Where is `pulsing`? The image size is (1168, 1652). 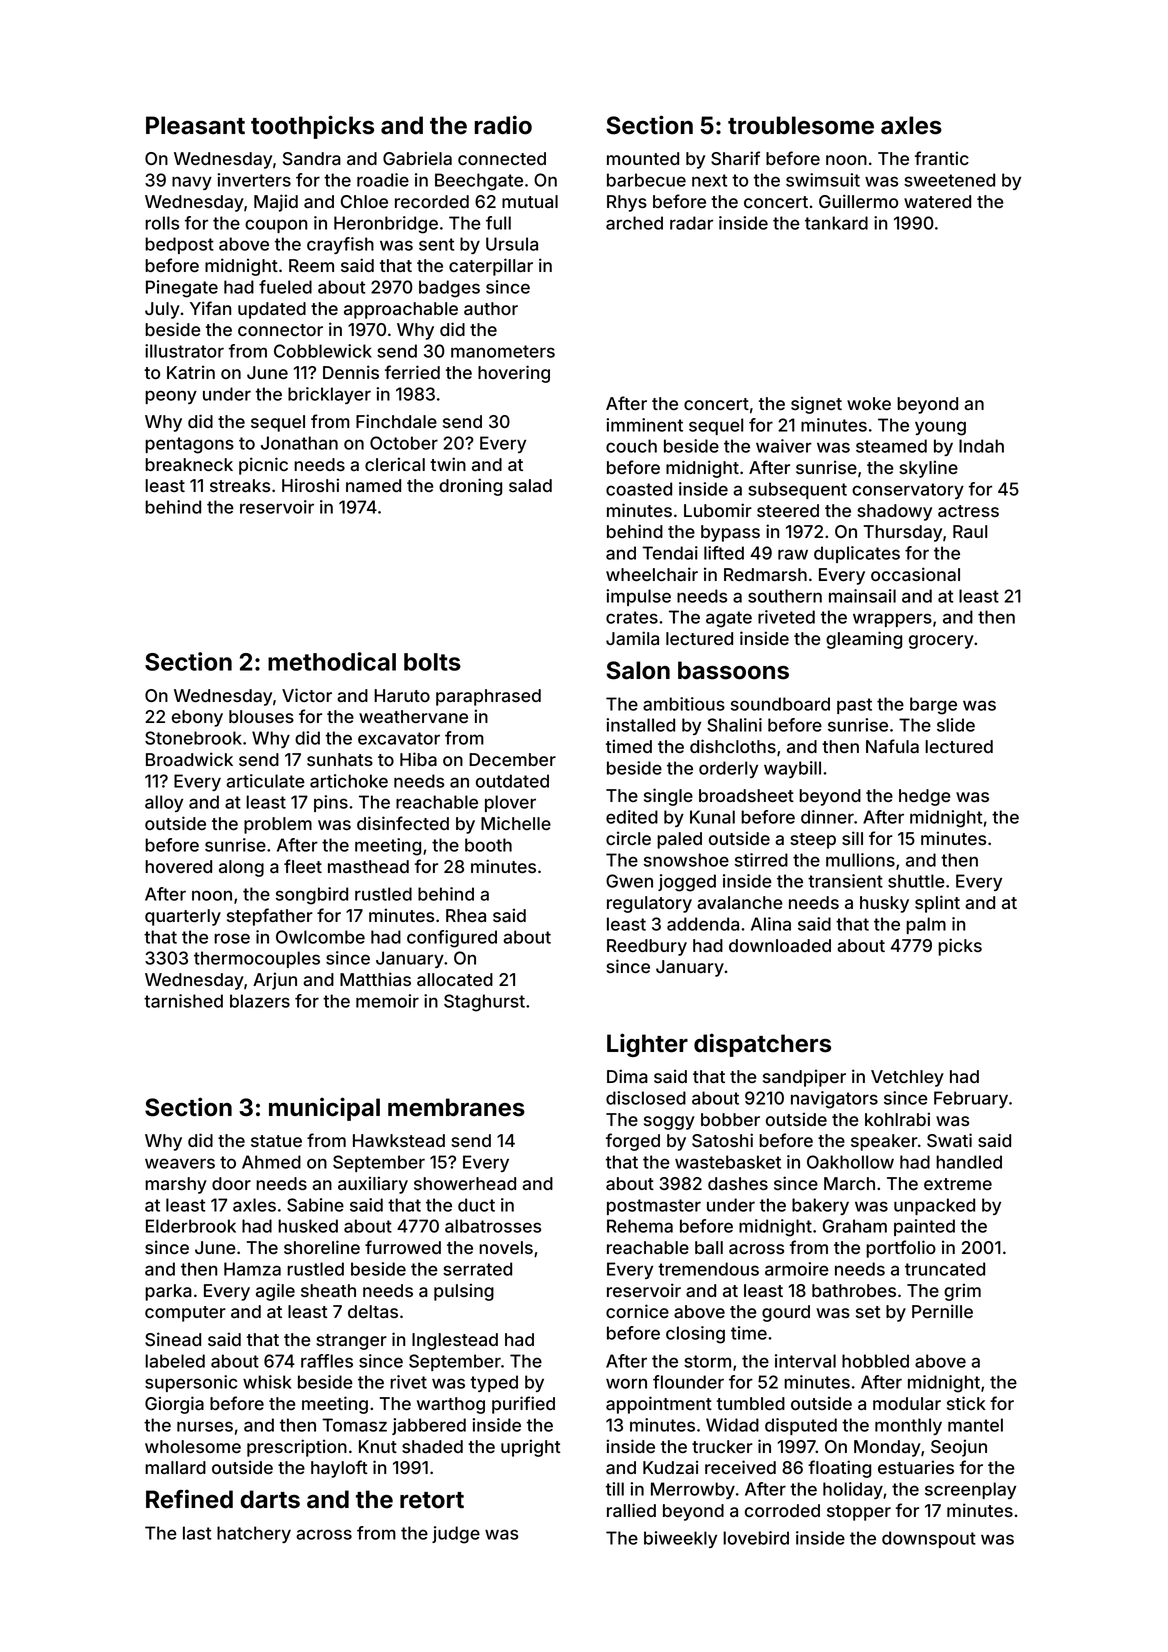 pulsing is located at coordinates (464, 1292).
